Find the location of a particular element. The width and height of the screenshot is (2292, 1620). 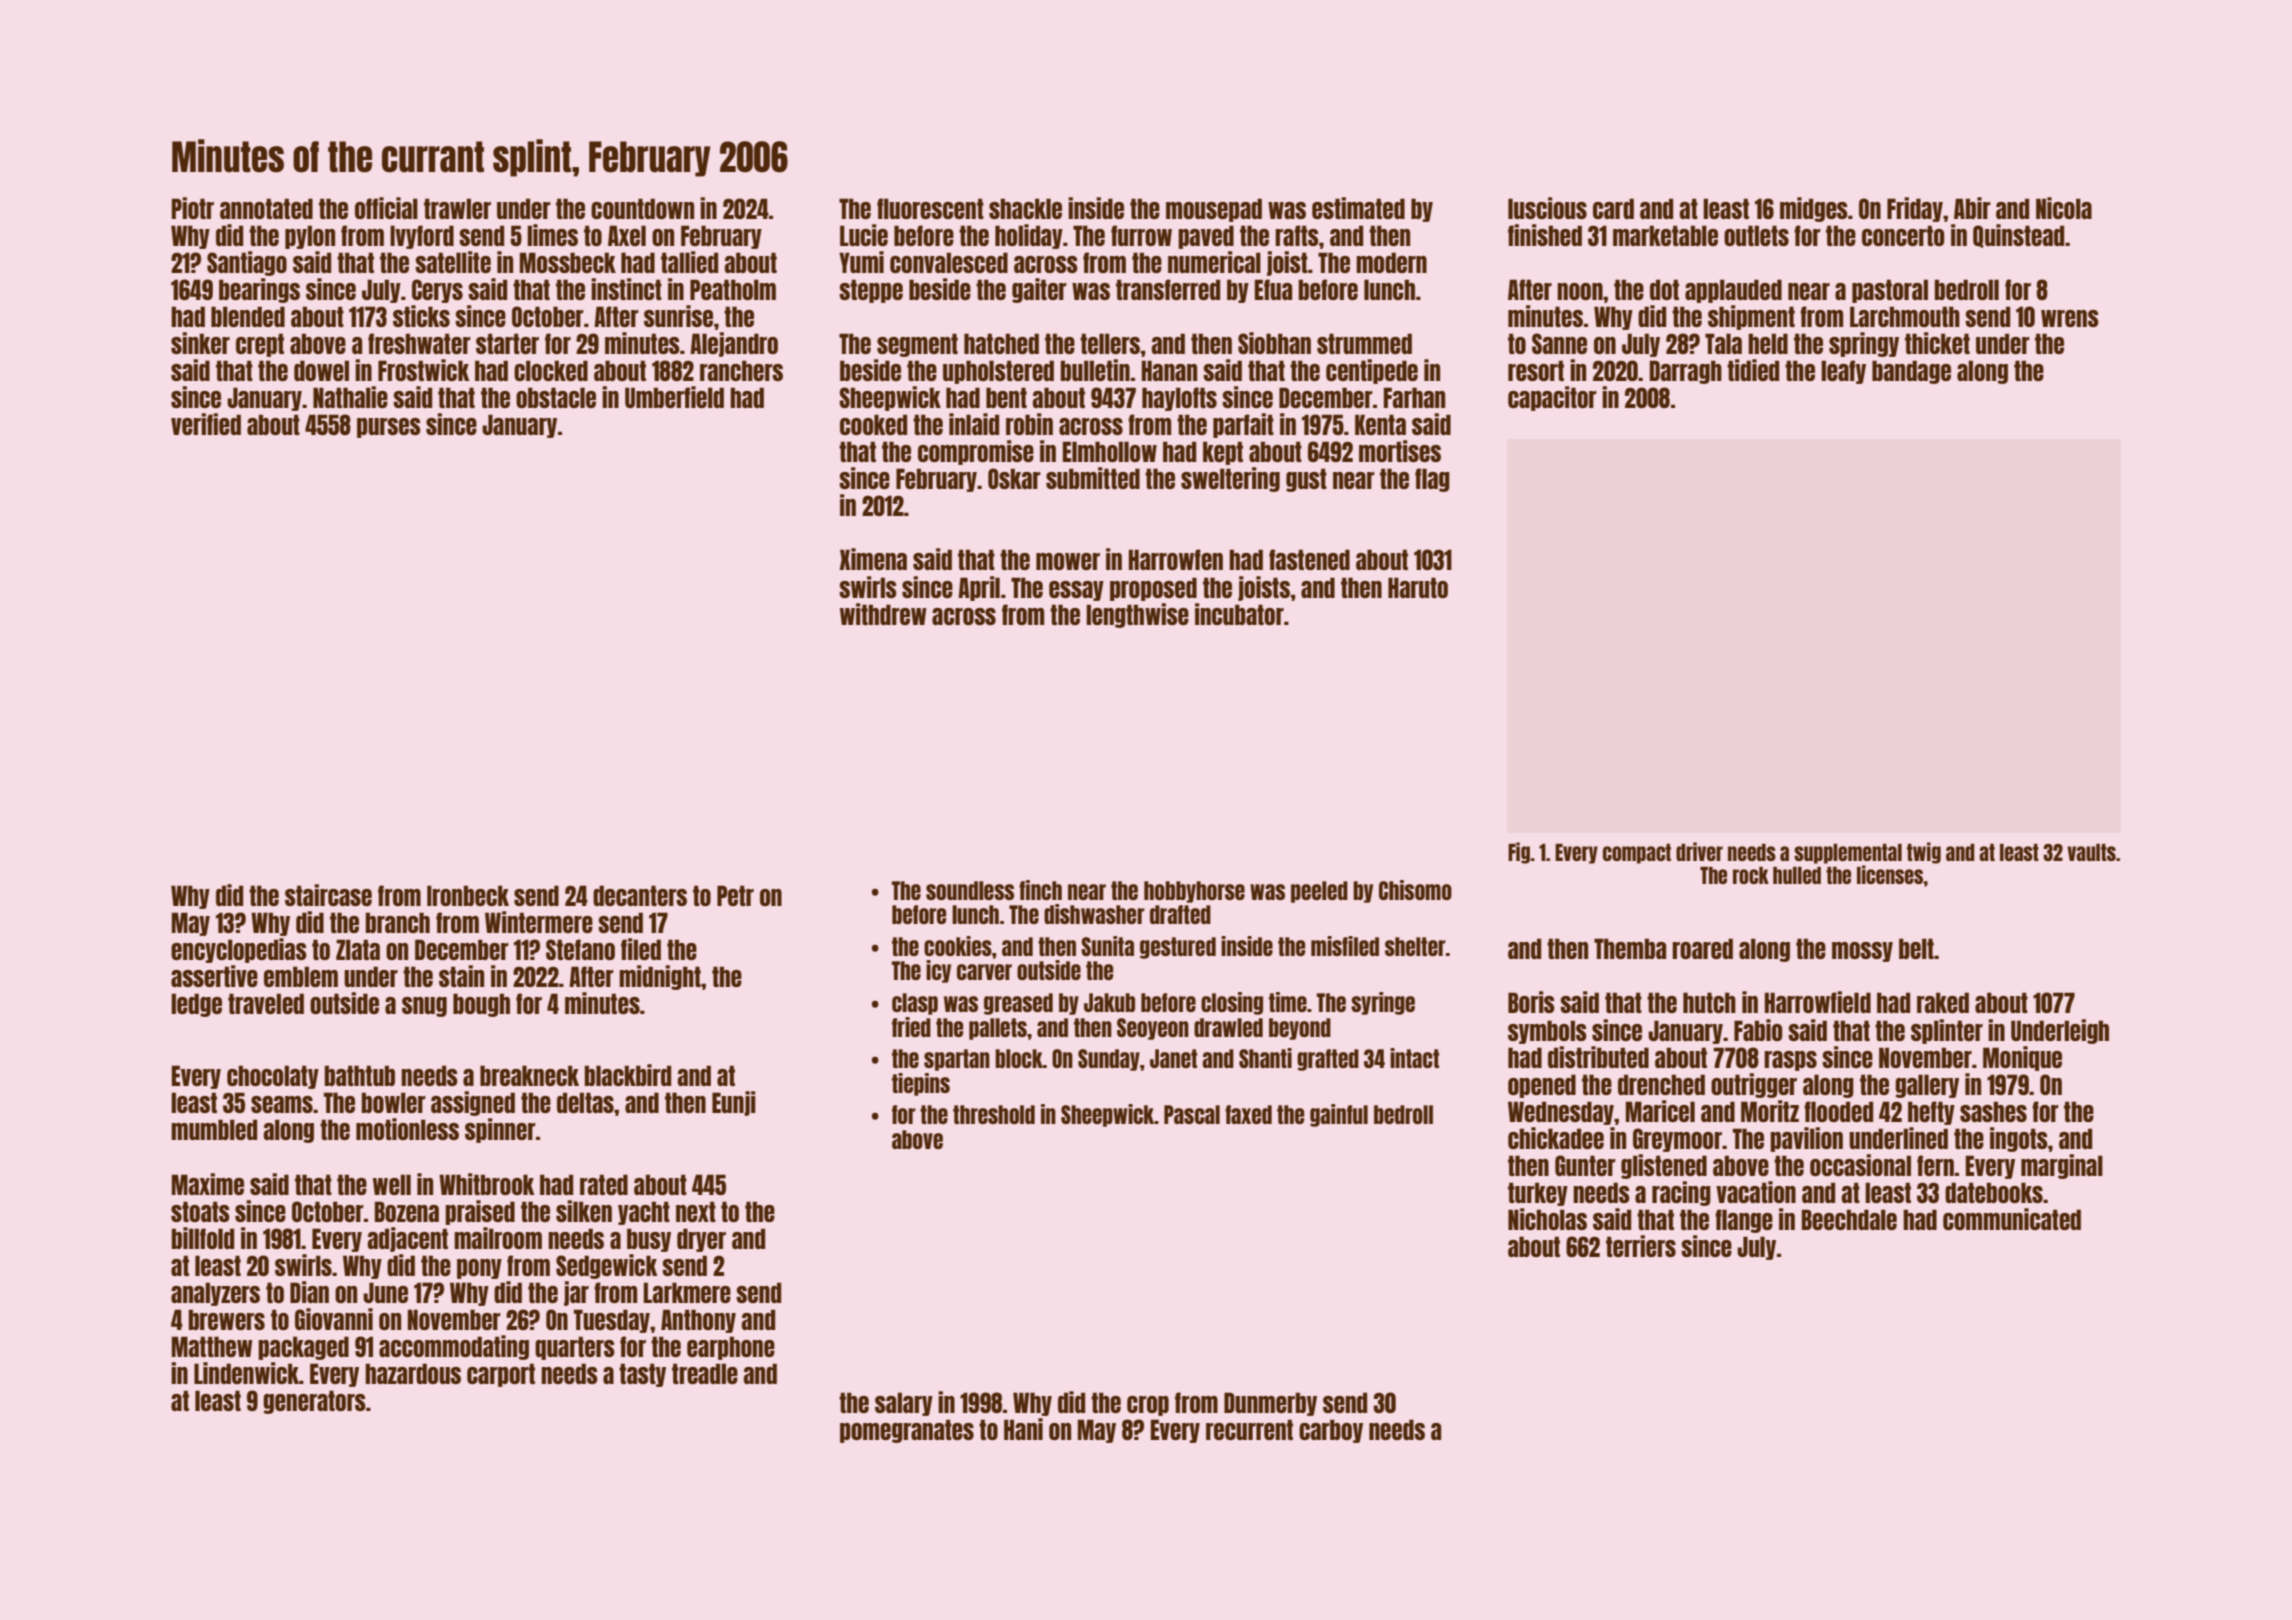

pomegranates is located at coordinates (907, 1431).
